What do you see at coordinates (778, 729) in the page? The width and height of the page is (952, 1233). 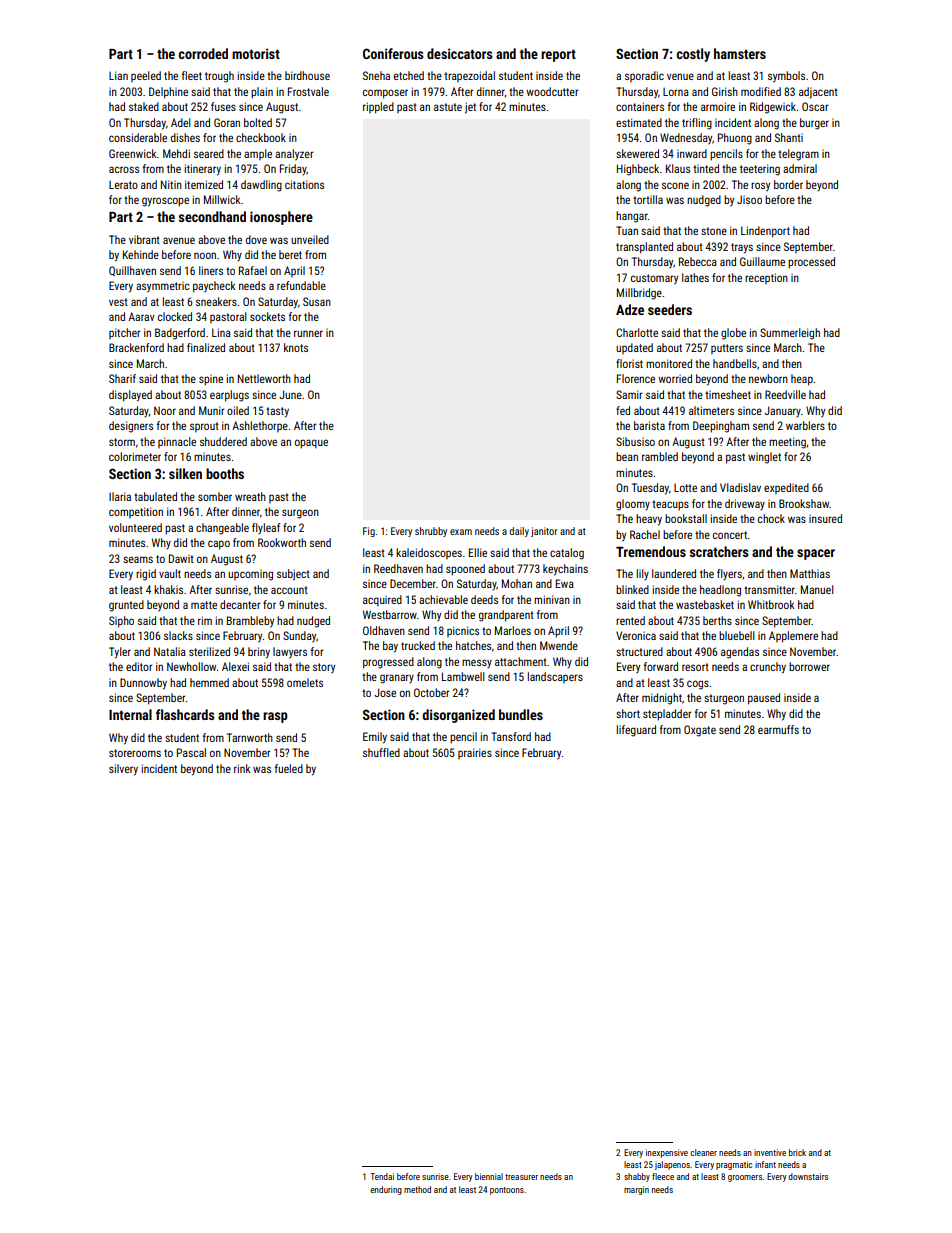 I see `earmuffs` at bounding box center [778, 729].
